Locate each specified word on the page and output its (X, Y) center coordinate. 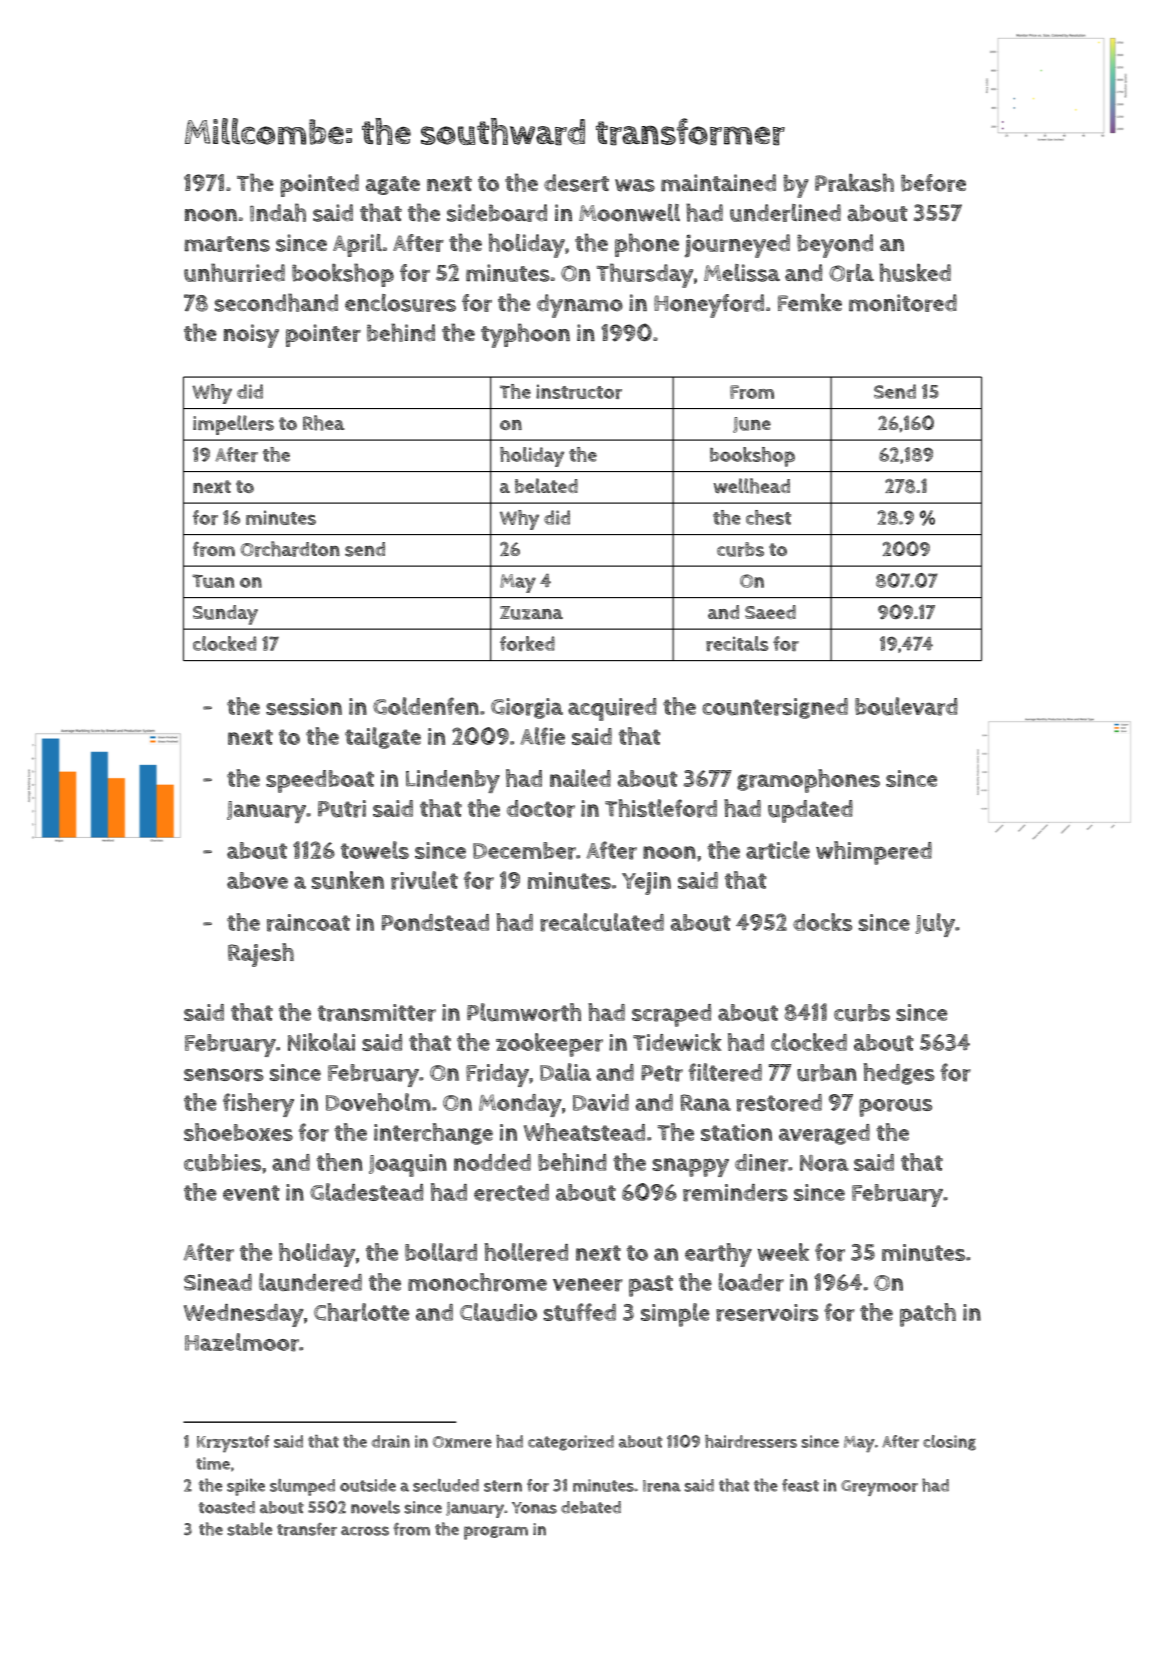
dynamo (580, 306)
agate (393, 185)
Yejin (646, 883)
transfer (307, 1529)
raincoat (308, 923)
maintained (718, 183)
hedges (899, 1074)
